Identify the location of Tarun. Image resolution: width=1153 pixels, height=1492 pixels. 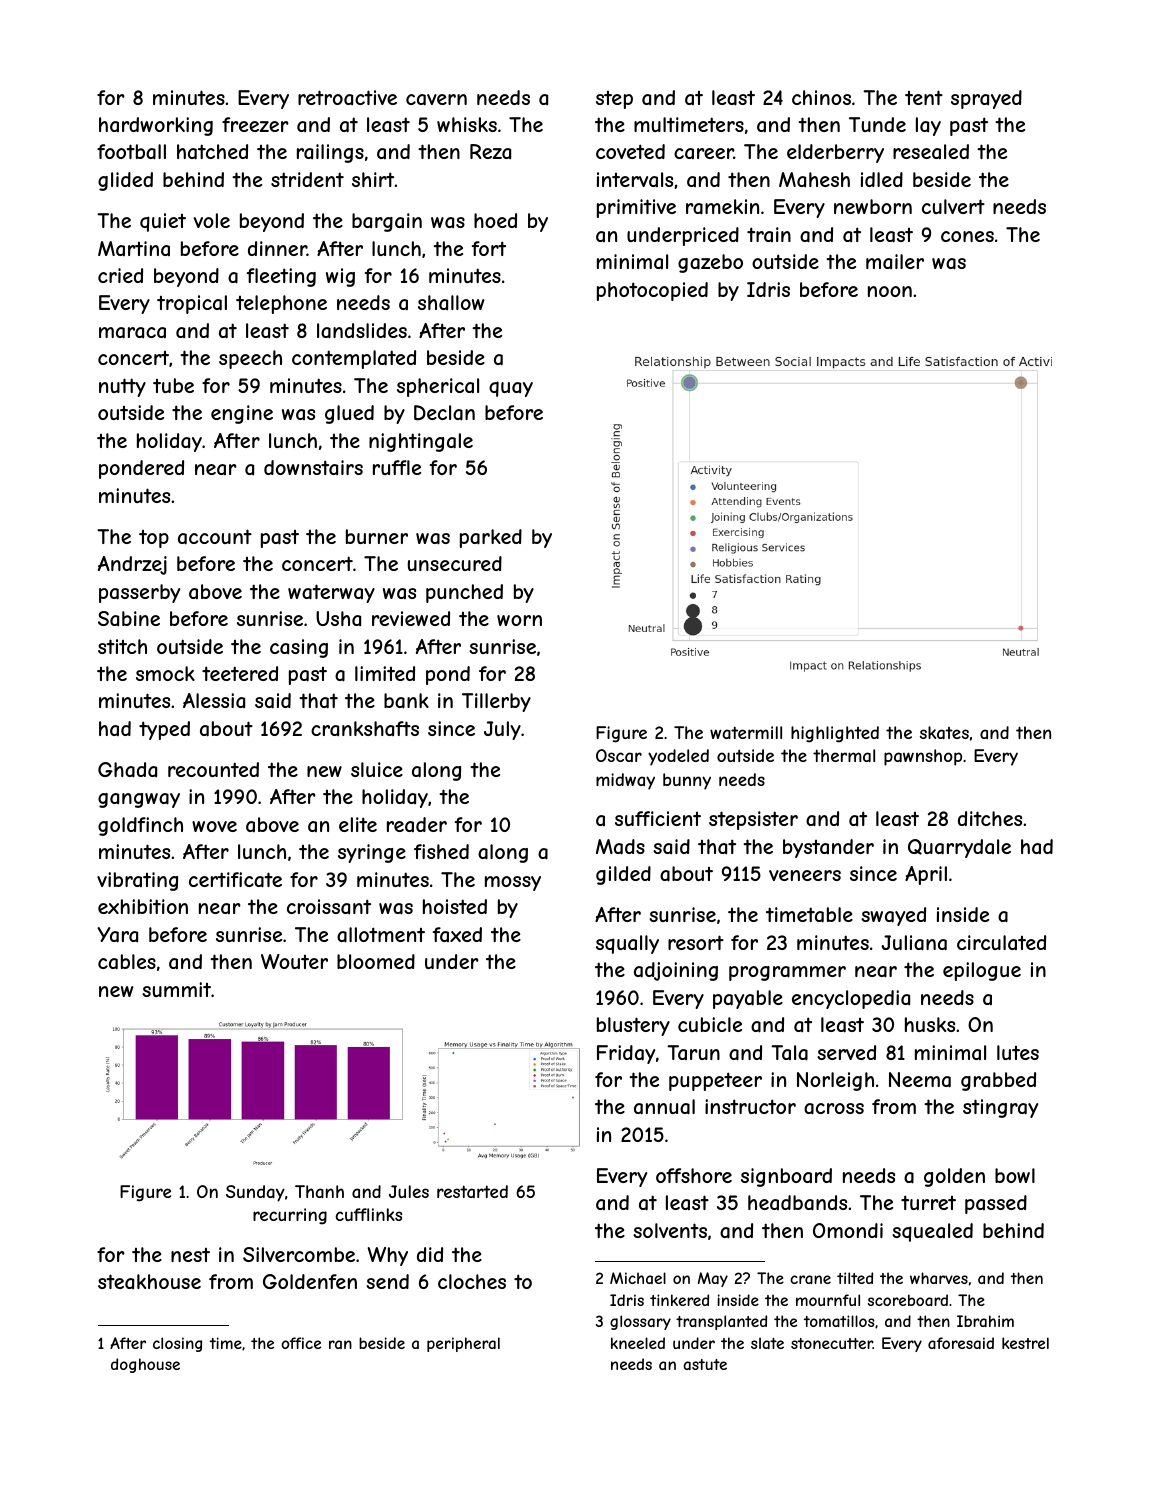
(693, 1052).
